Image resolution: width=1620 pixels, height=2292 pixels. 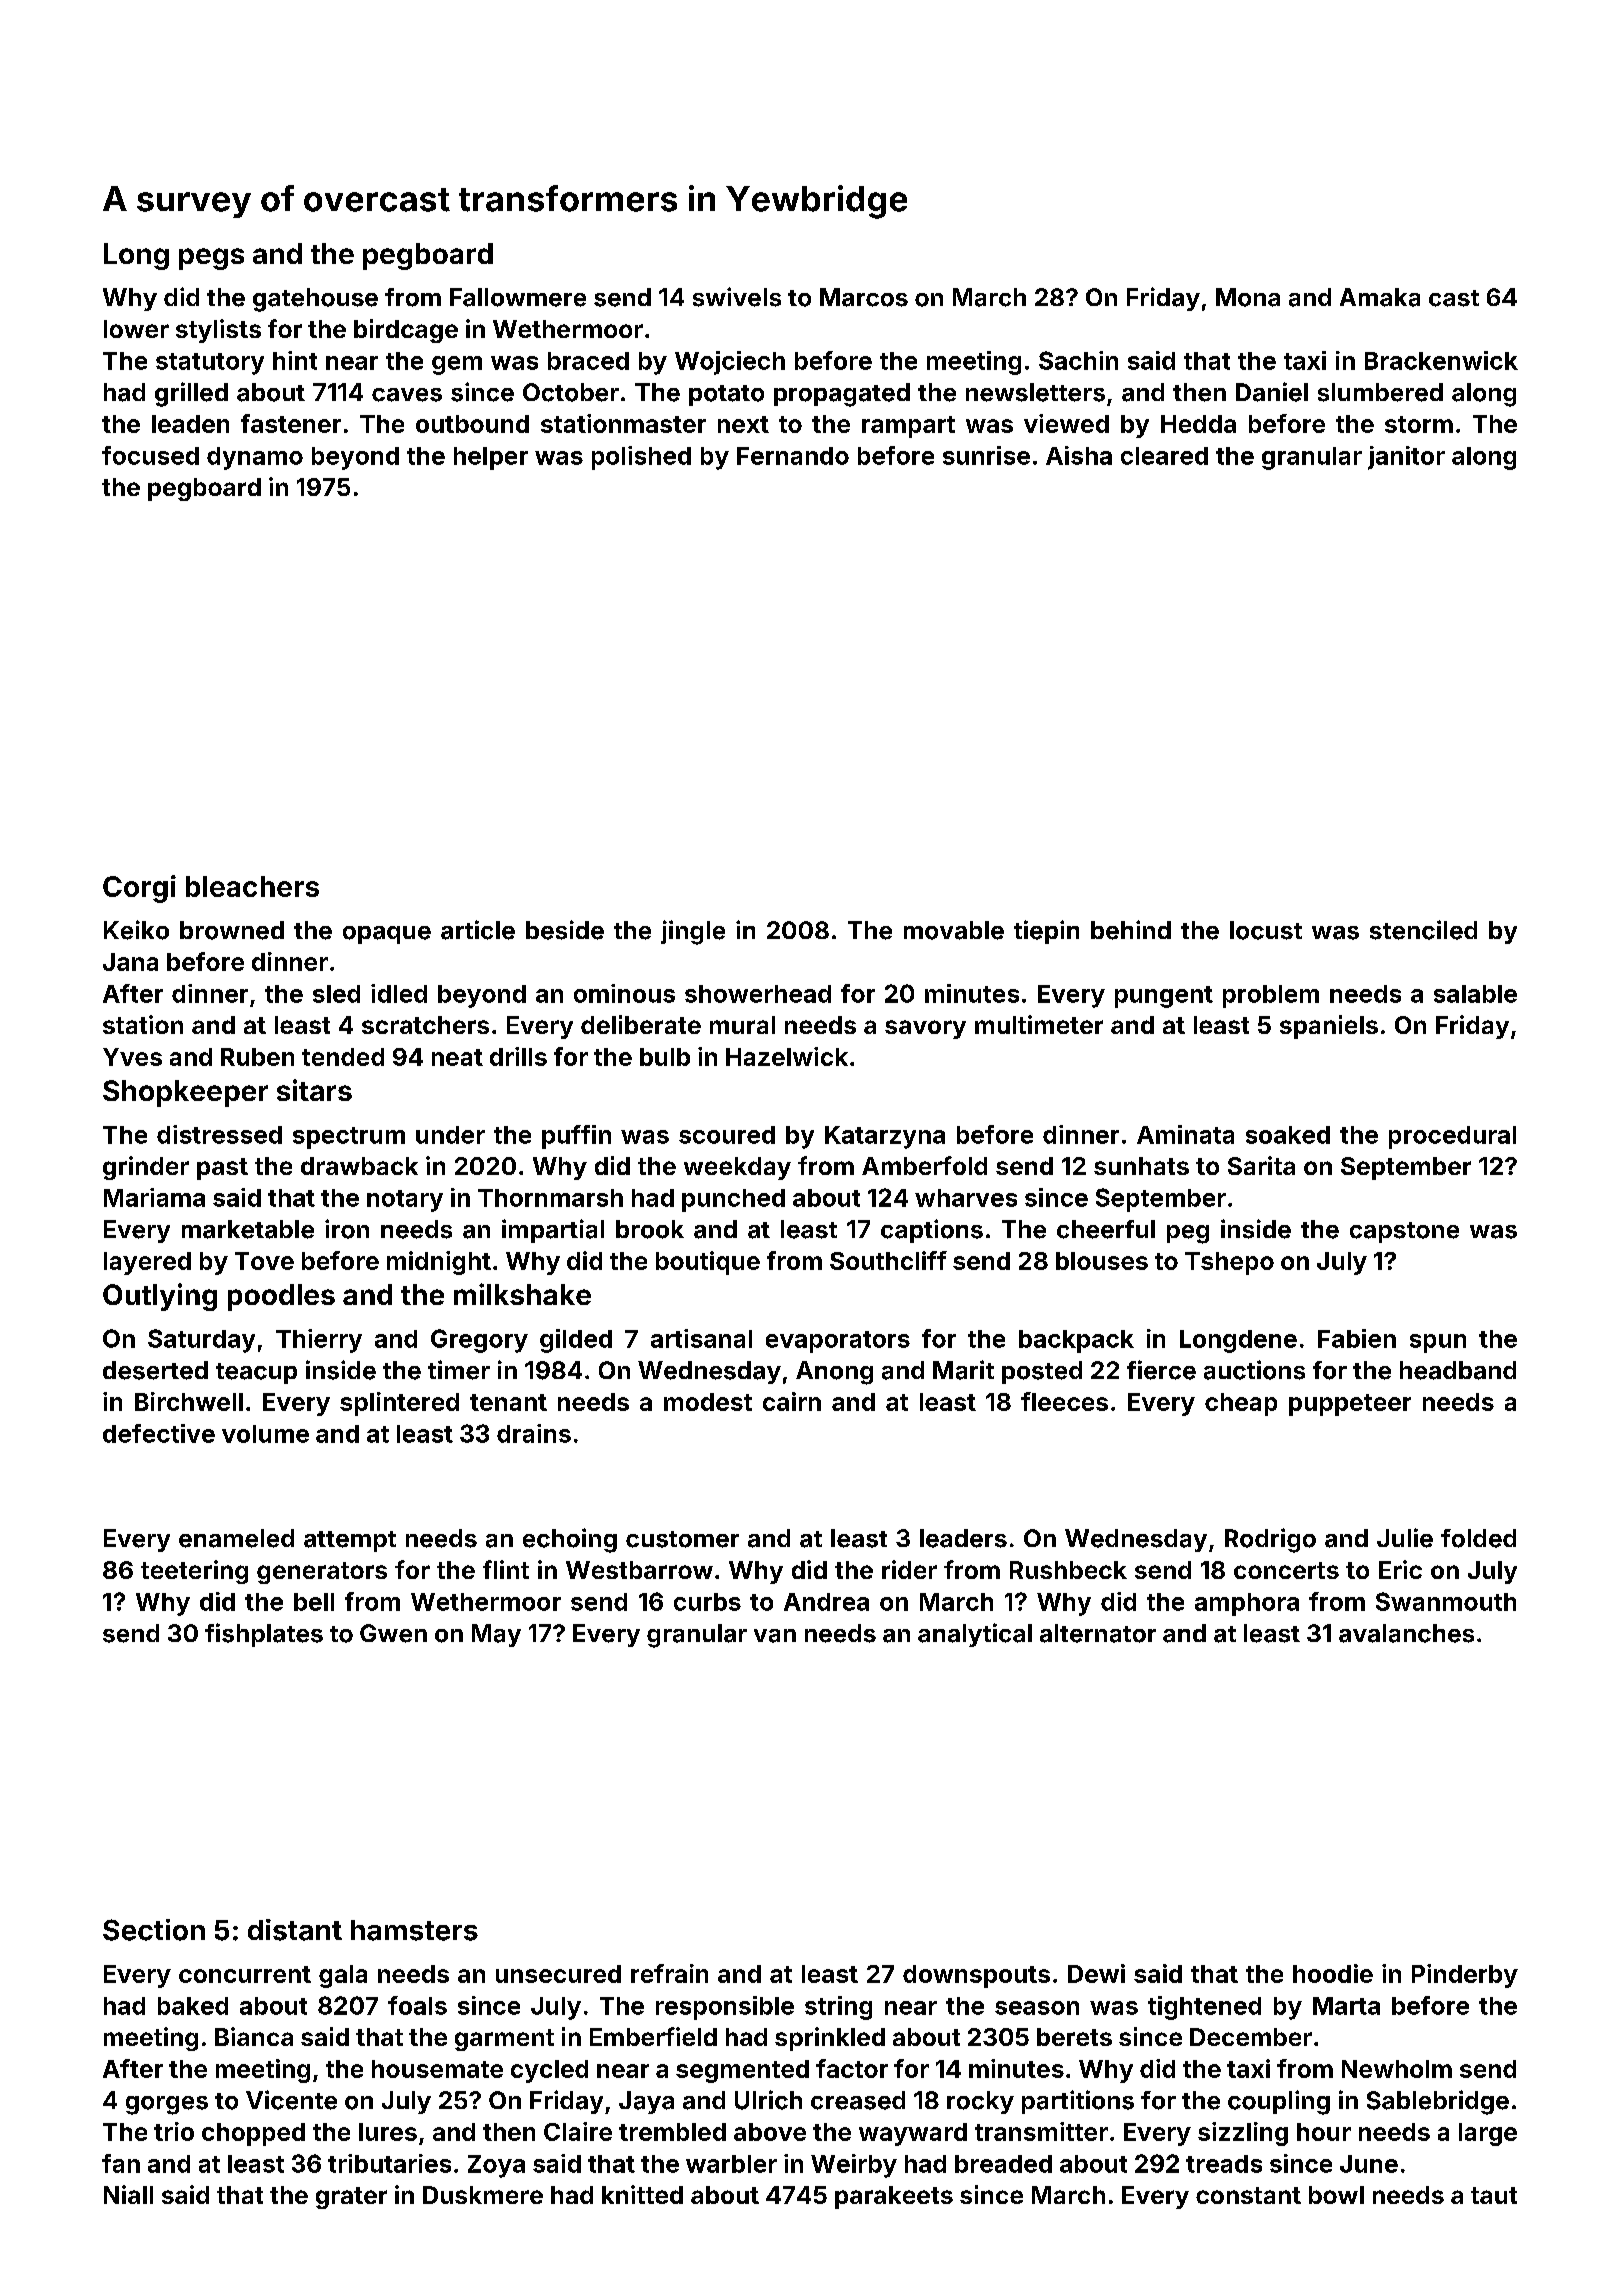 I want to click on movable, so click(x=954, y=930).
